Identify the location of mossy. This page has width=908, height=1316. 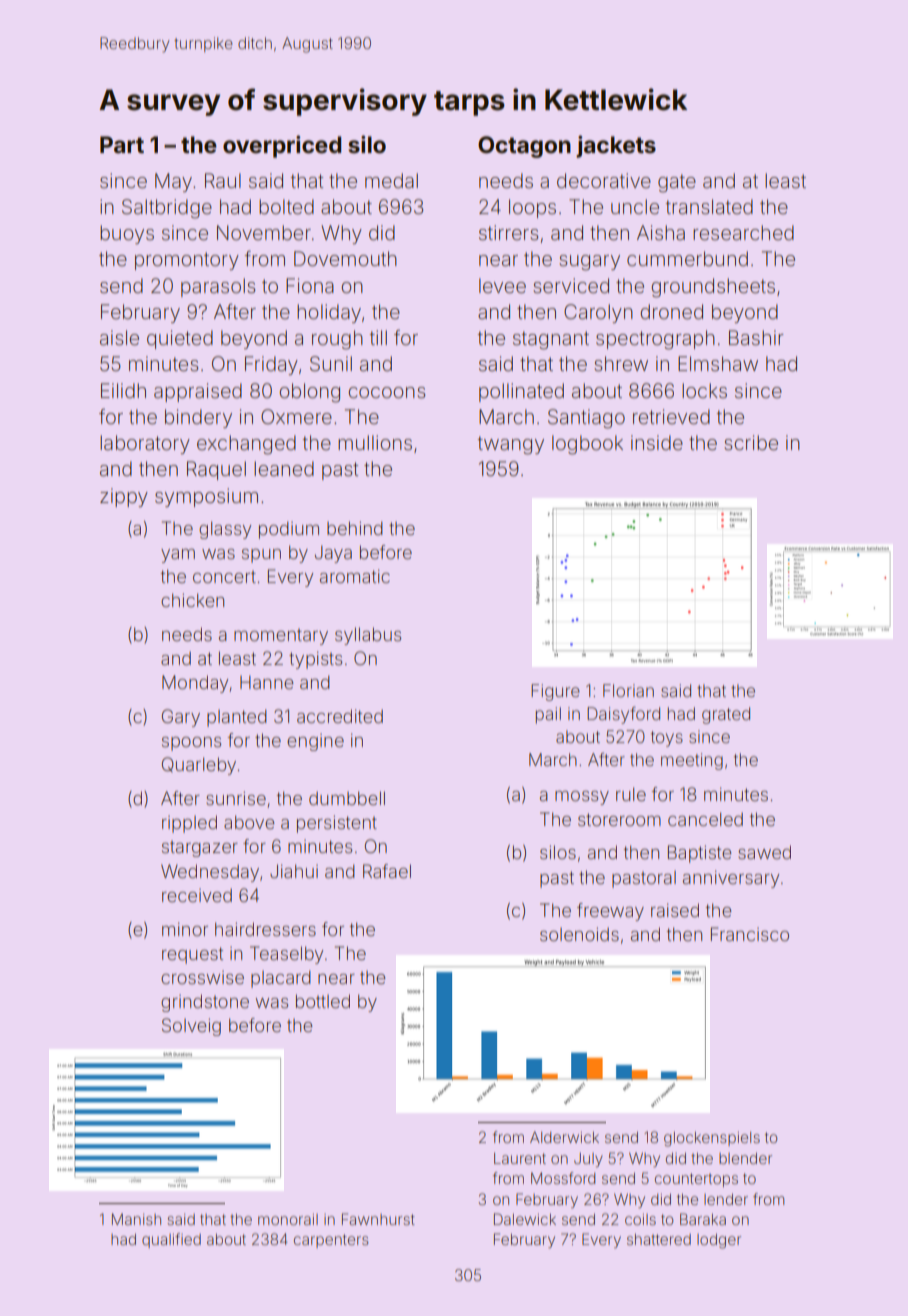
(582, 798).
